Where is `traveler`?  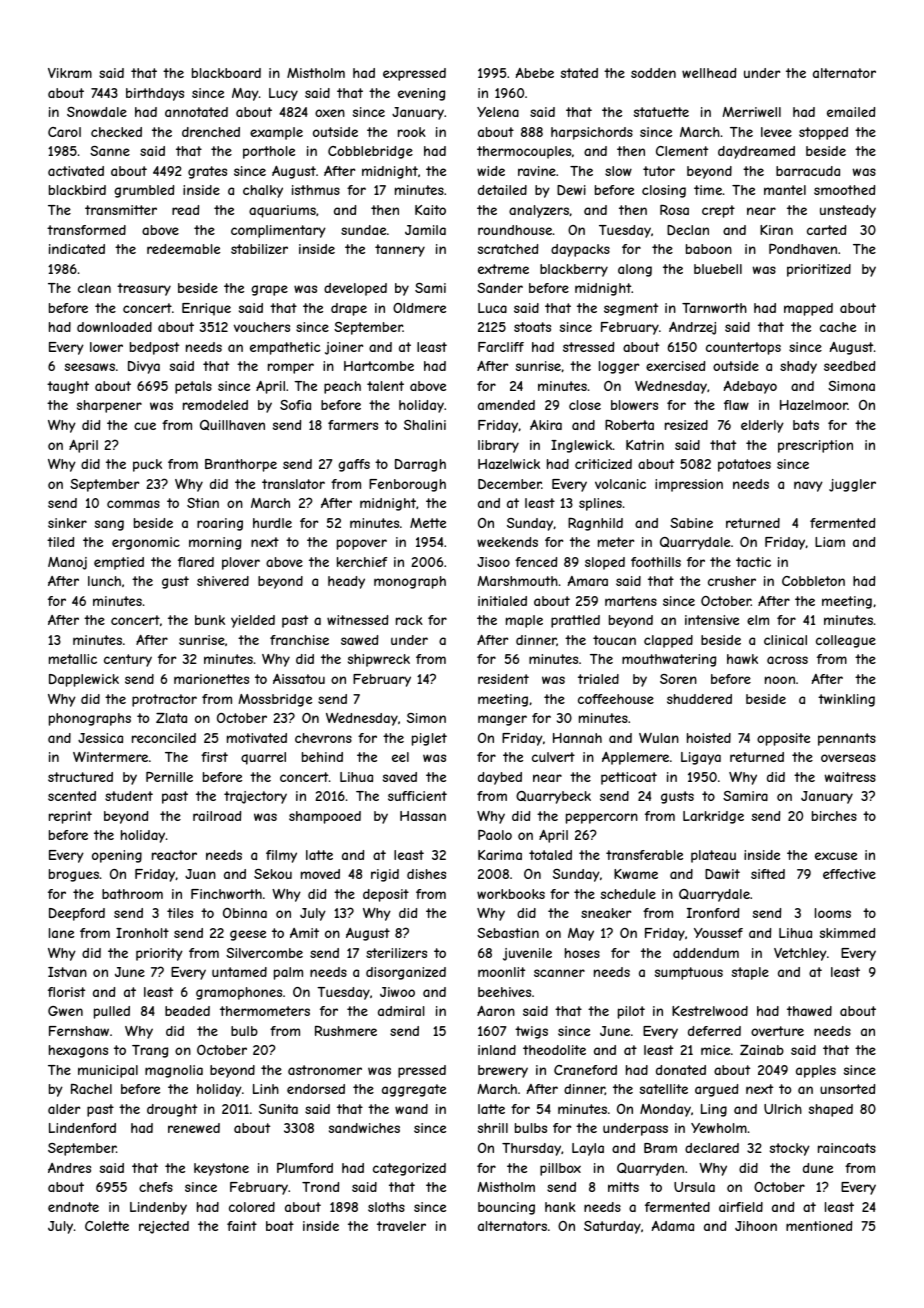 traveler is located at coordinates (401, 1226).
